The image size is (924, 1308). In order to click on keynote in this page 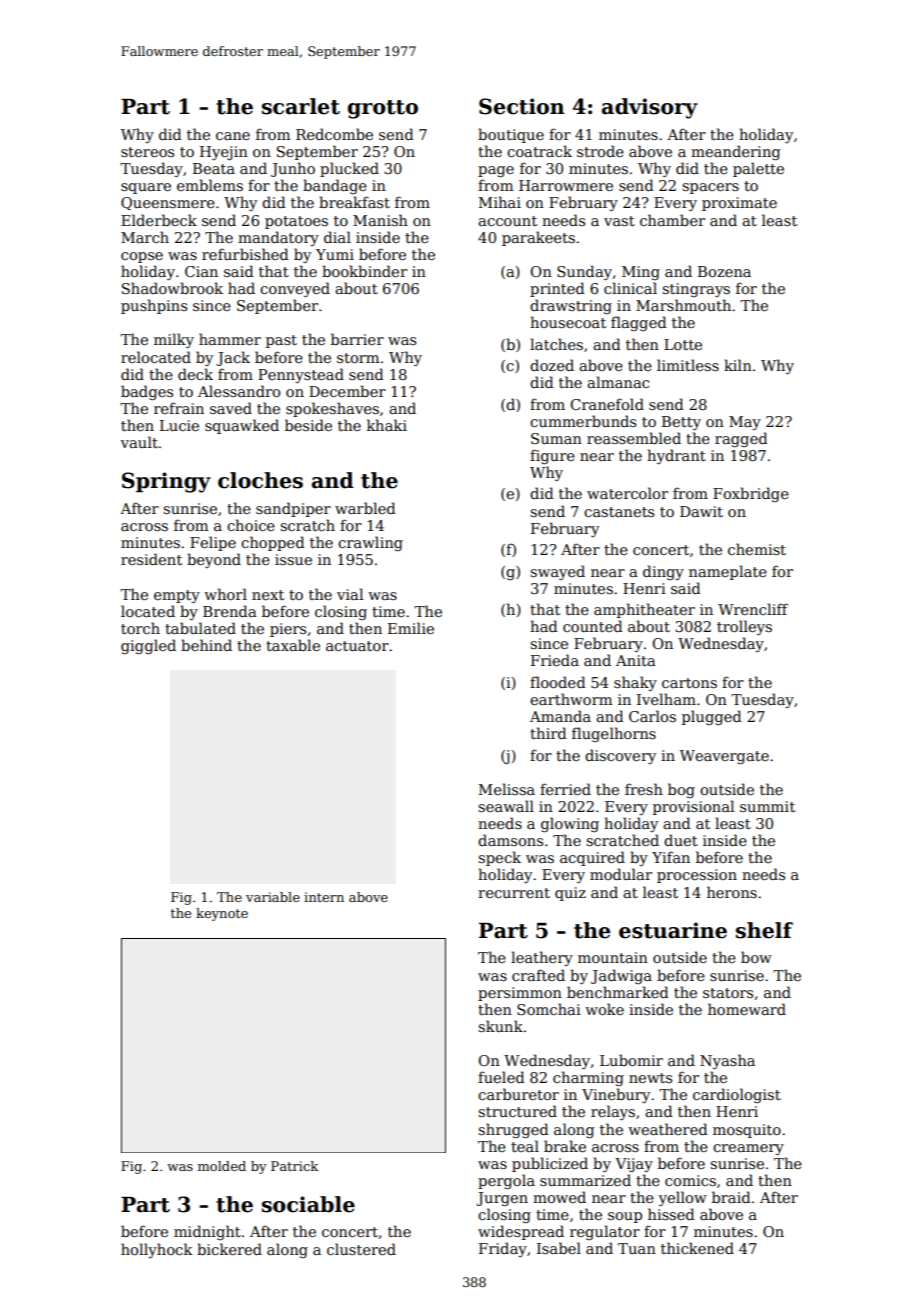, I will do `click(222, 914)`.
